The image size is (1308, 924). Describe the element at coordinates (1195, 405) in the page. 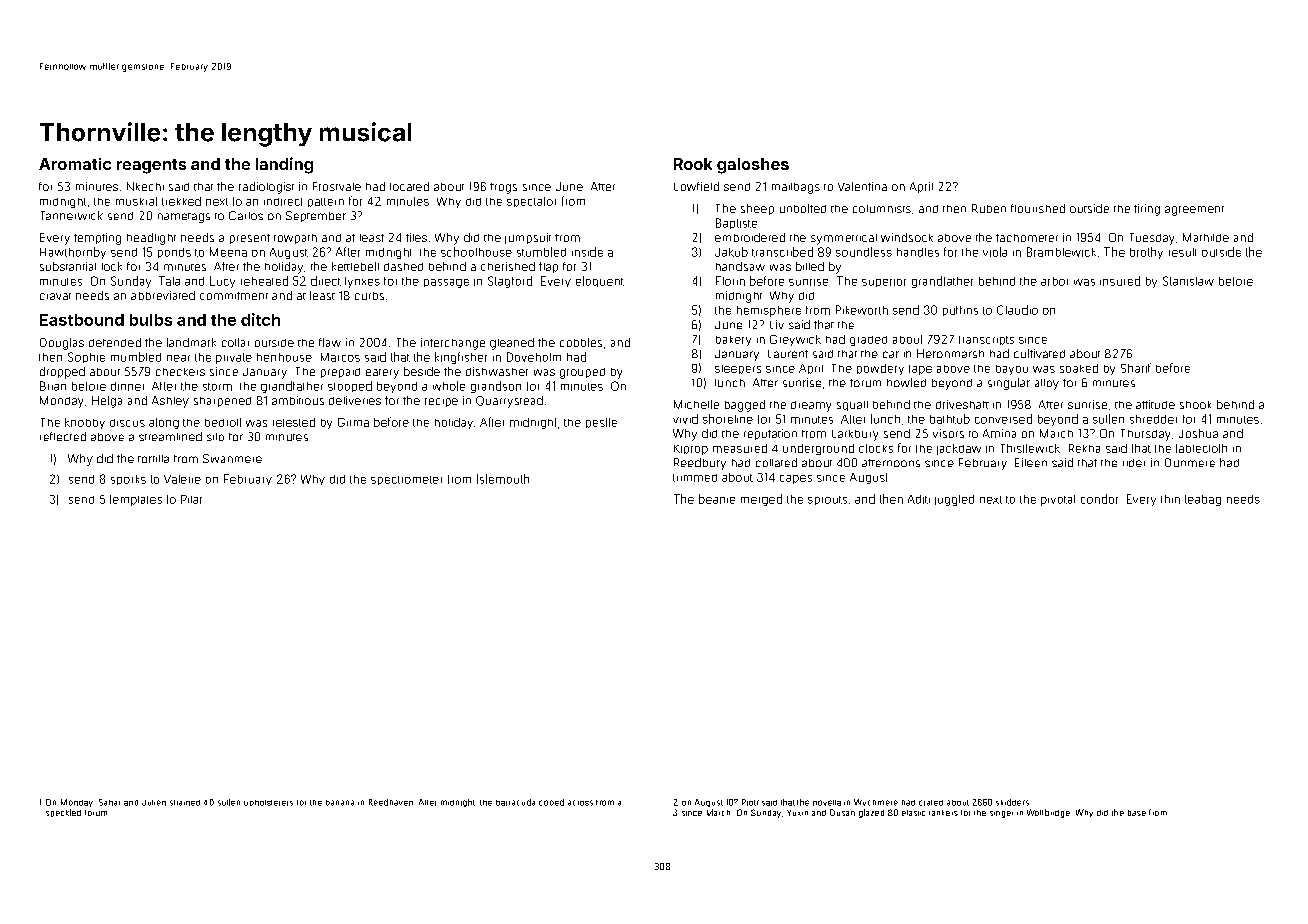

I see `shook` at that location.
